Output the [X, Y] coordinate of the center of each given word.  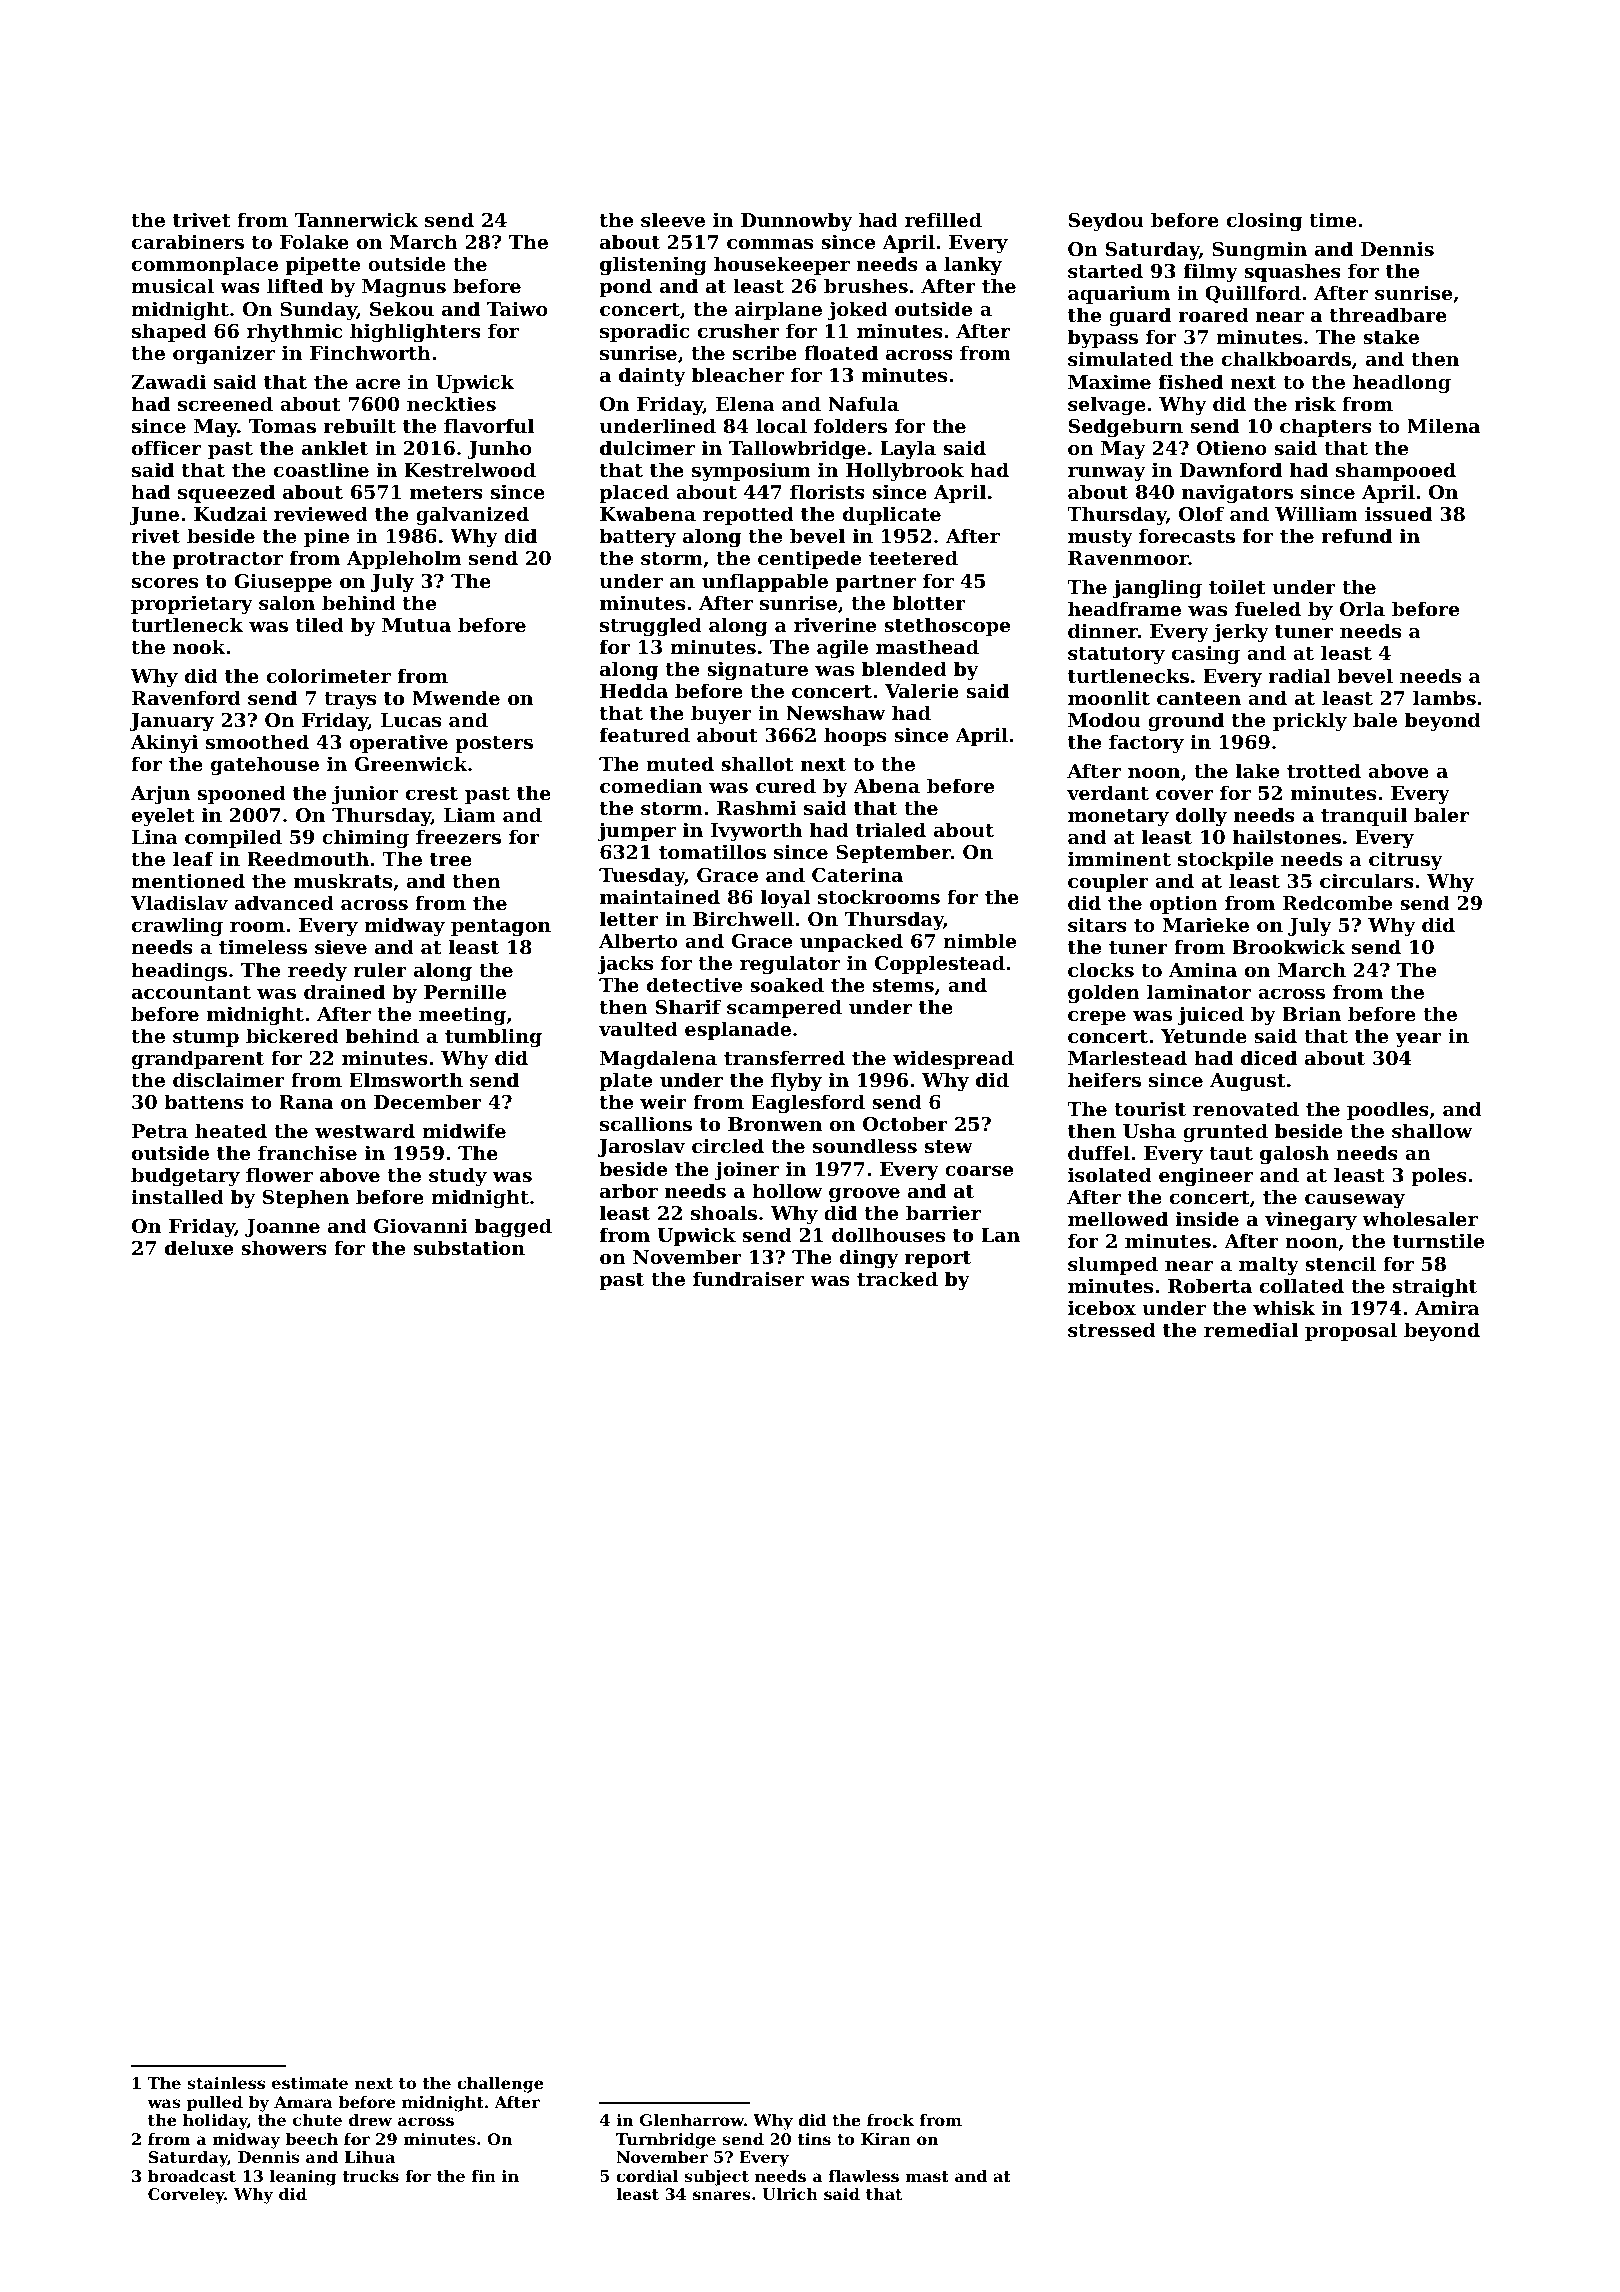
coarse [979, 1171]
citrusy [1406, 860]
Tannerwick [356, 219]
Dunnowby [797, 221]
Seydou [1106, 221]
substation [469, 1248]
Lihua [370, 2157]
